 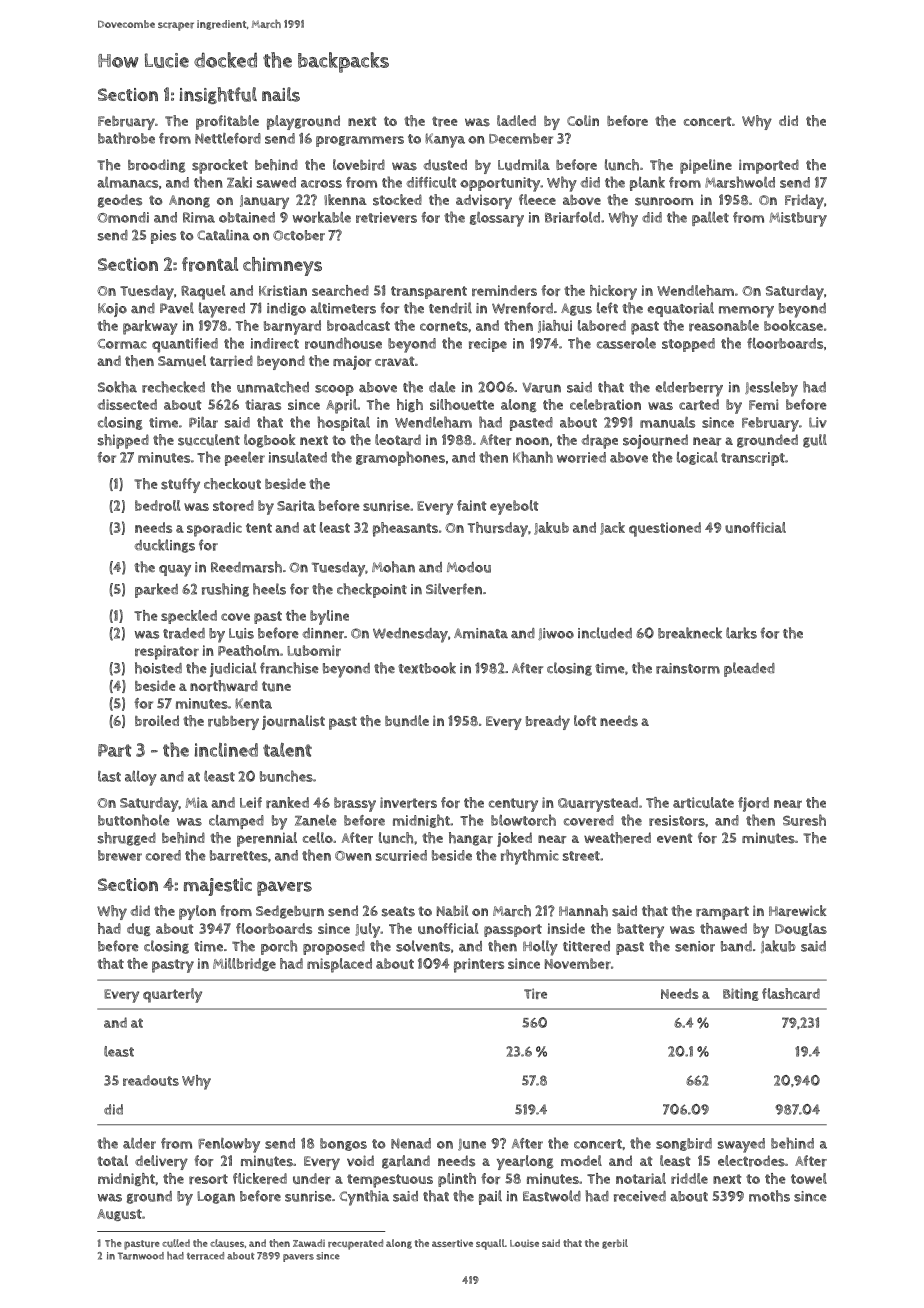 What do you see at coordinates (157, 505) in the screenshot?
I see `bedroll` at bounding box center [157, 505].
